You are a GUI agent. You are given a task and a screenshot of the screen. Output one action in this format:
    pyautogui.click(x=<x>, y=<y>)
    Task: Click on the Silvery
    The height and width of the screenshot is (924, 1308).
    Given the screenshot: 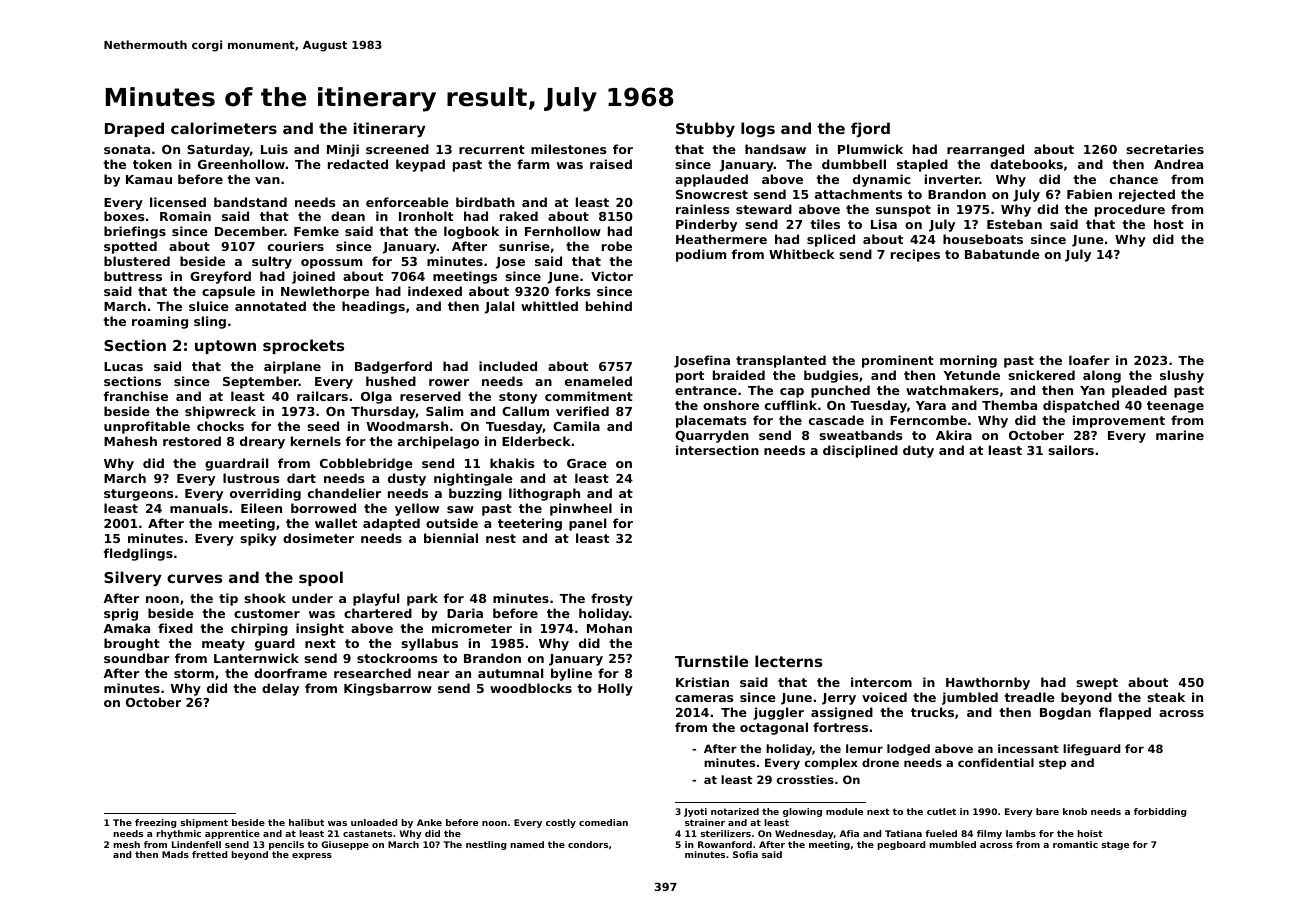 What is the action you would take?
    pyautogui.click(x=133, y=578)
